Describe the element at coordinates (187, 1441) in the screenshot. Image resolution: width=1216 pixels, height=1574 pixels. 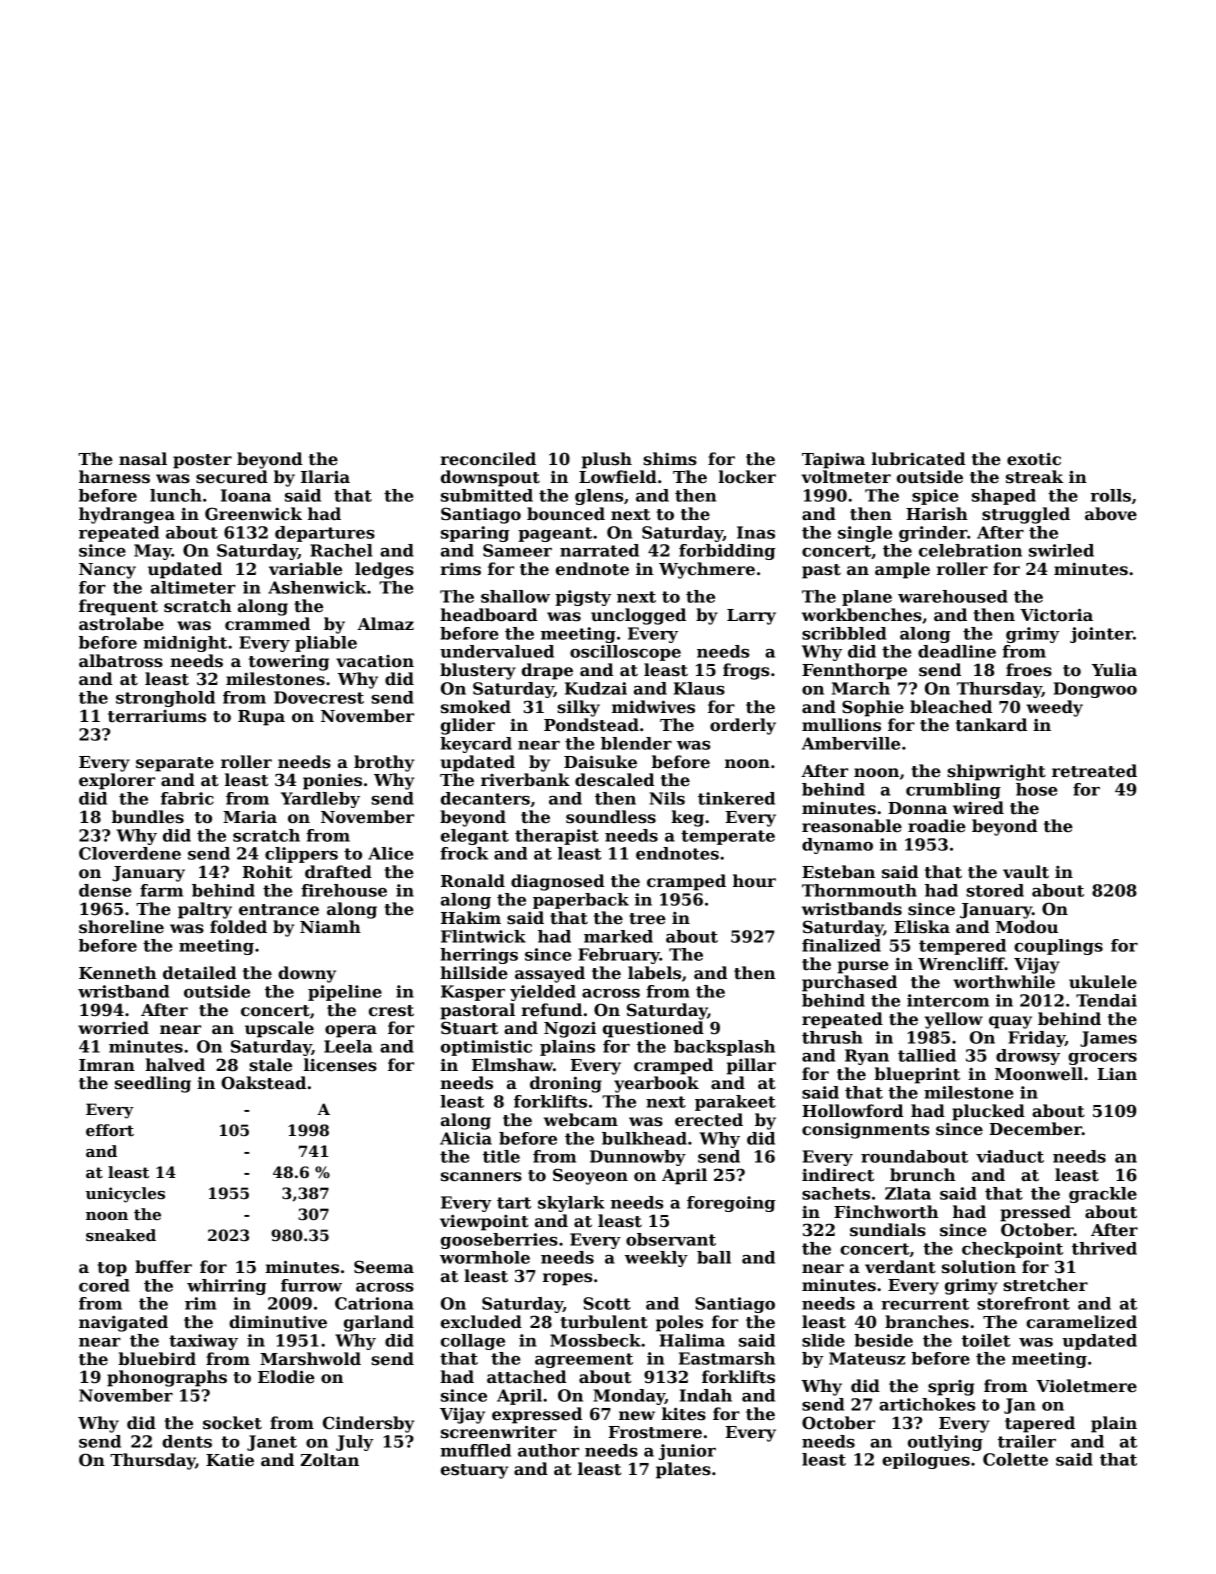
I see `dents` at that location.
